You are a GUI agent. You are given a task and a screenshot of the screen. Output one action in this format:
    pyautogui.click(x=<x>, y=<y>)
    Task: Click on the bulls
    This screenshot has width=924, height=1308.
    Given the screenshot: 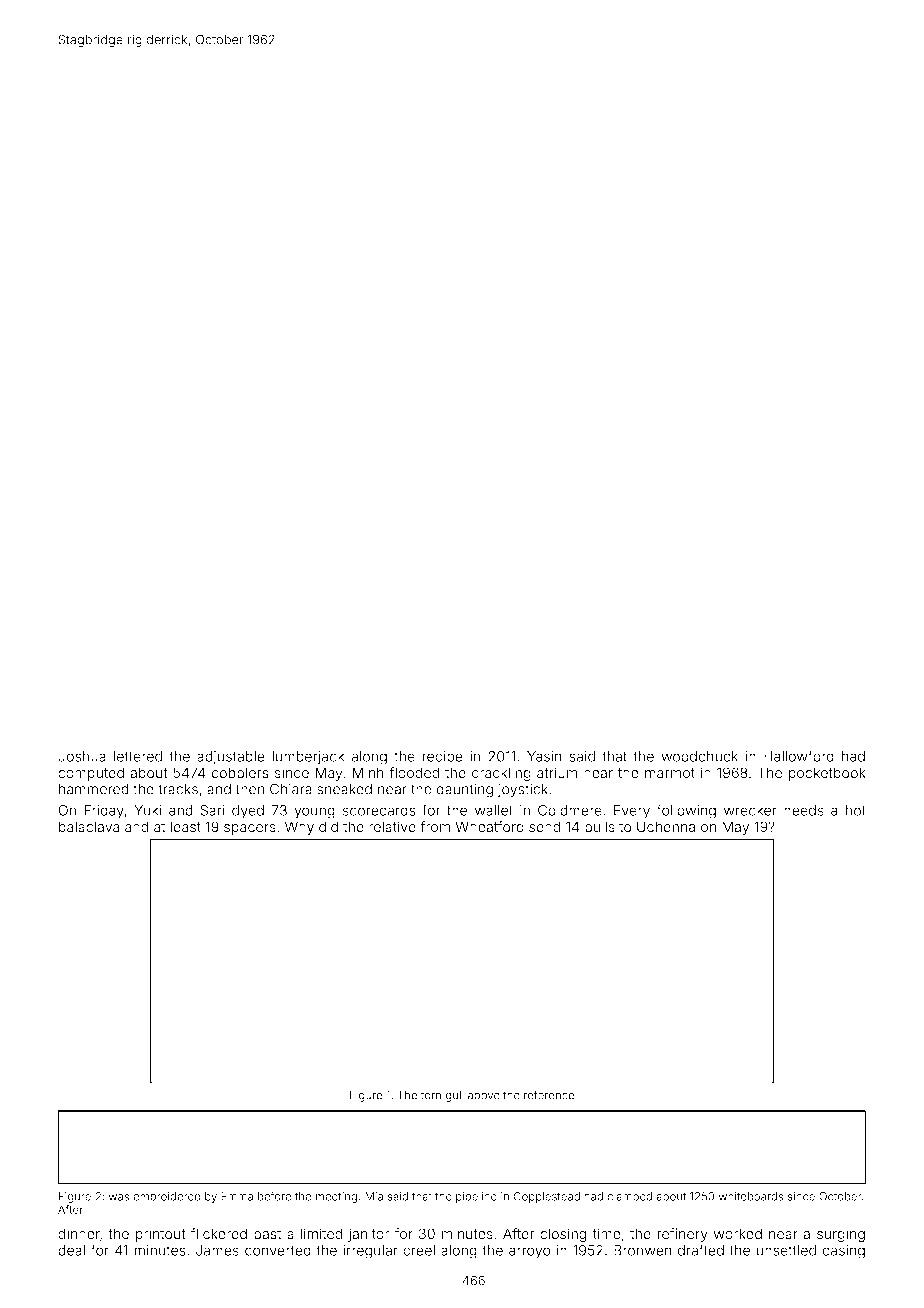 What is the action you would take?
    pyautogui.click(x=600, y=827)
